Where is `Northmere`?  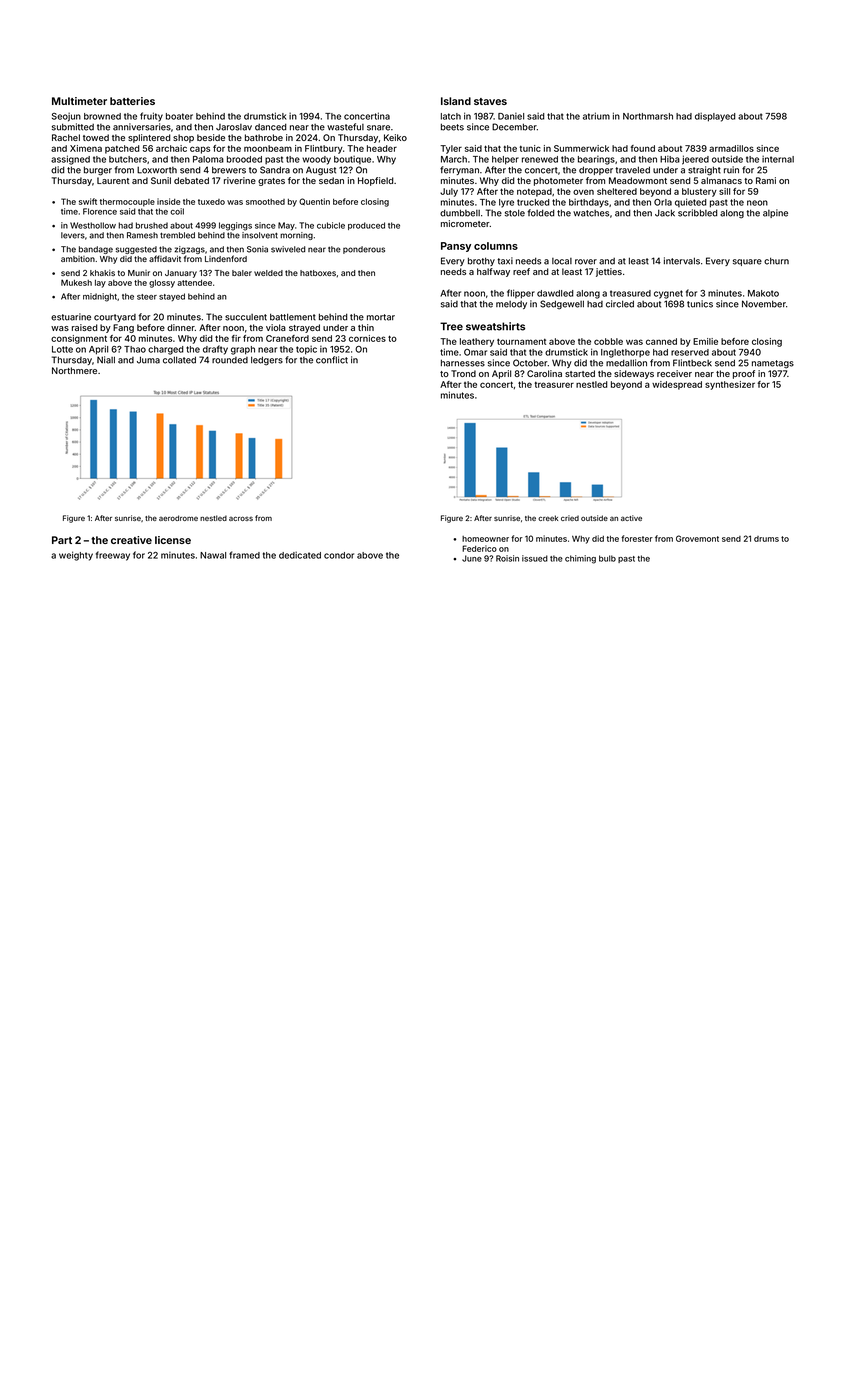
Northmere is located at coordinates (74, 370).
